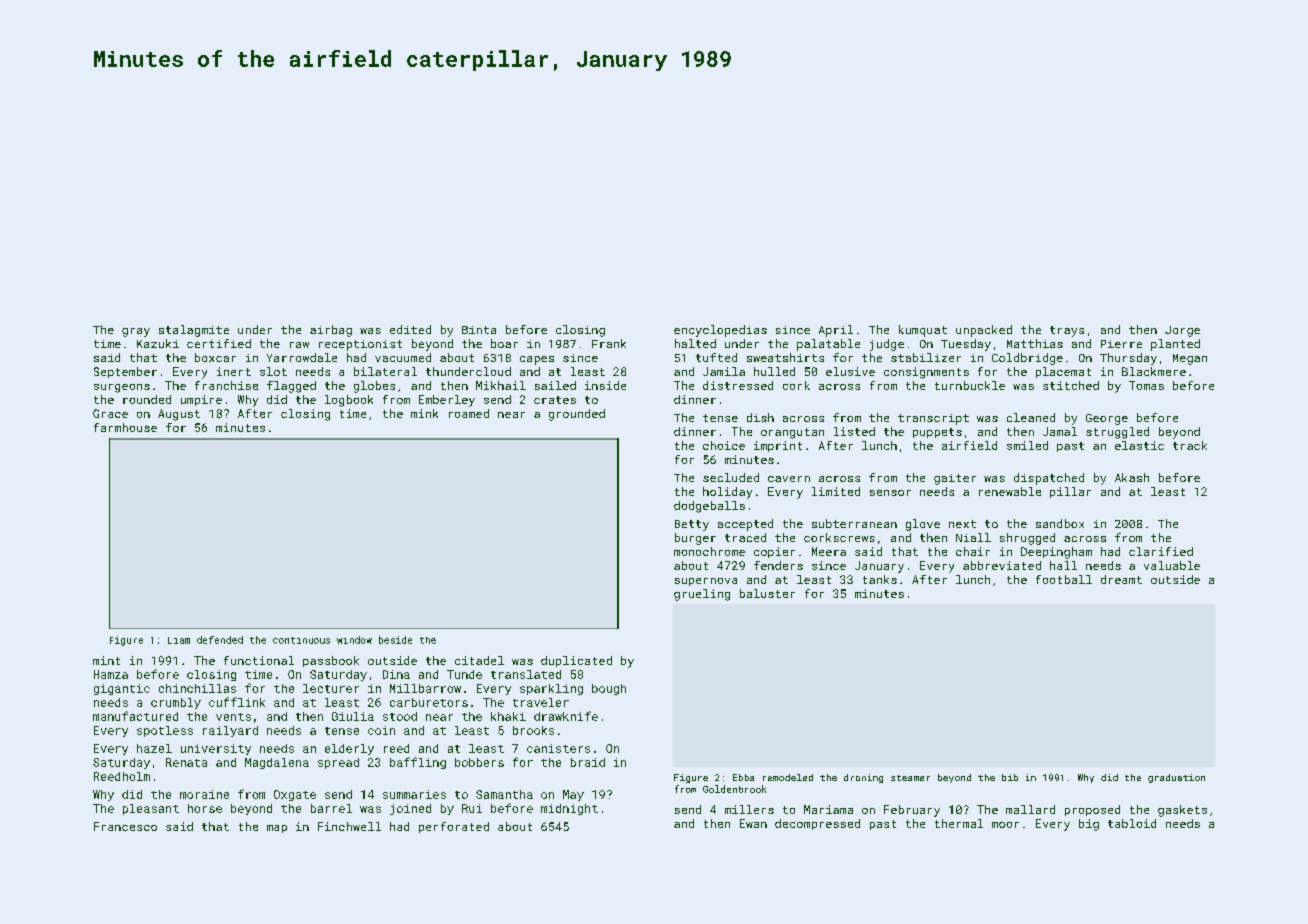 The image size is (1308, 924). What do you see at coordinates (1010, 777) in the screenshot?
I see `bib` at bounding box center [1010, 777].
